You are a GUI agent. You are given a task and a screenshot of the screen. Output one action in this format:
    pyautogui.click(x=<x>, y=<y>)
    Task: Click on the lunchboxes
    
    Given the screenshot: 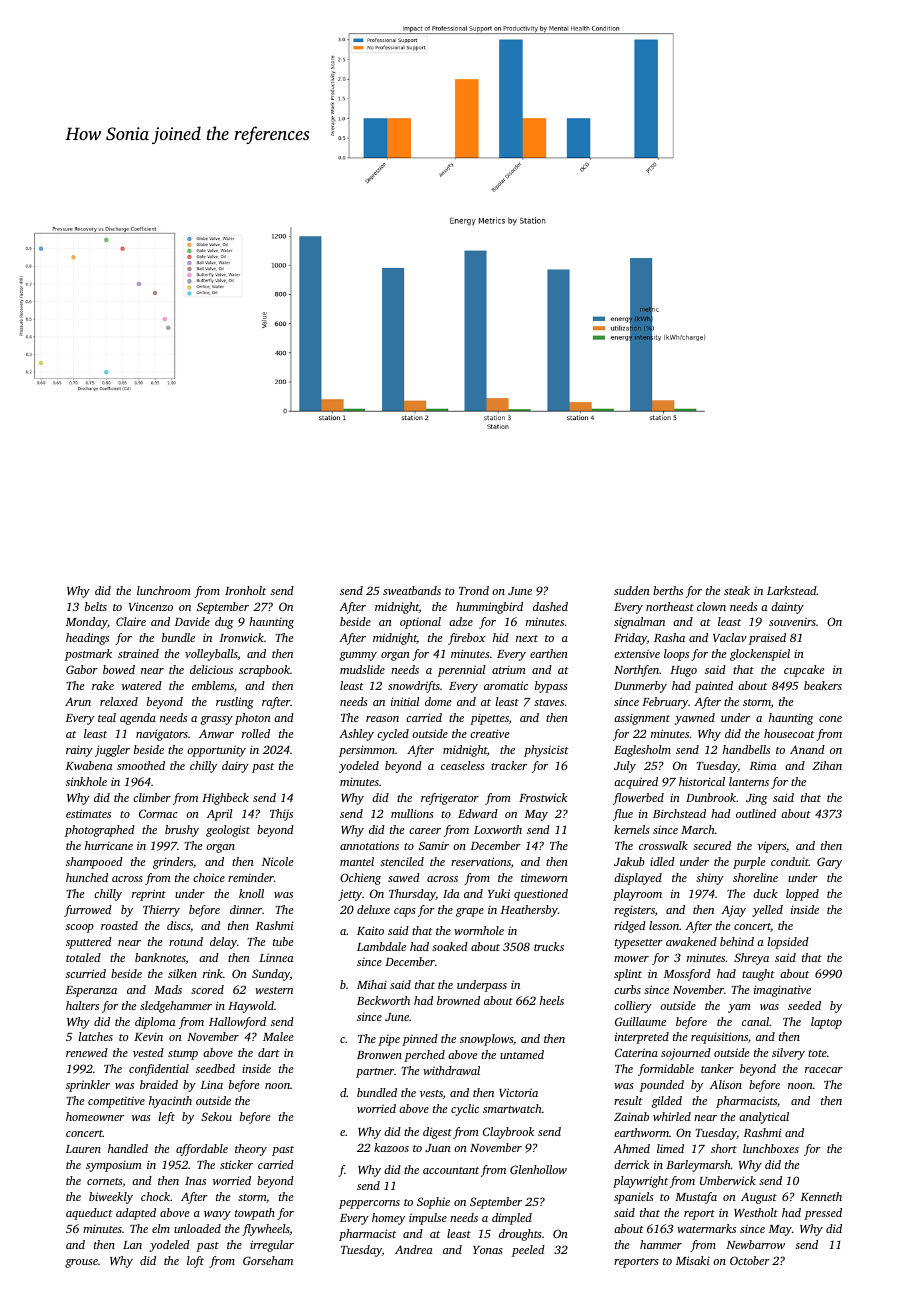 What is the action you would take?
    pyautogui.click(x=771, y=1148)
